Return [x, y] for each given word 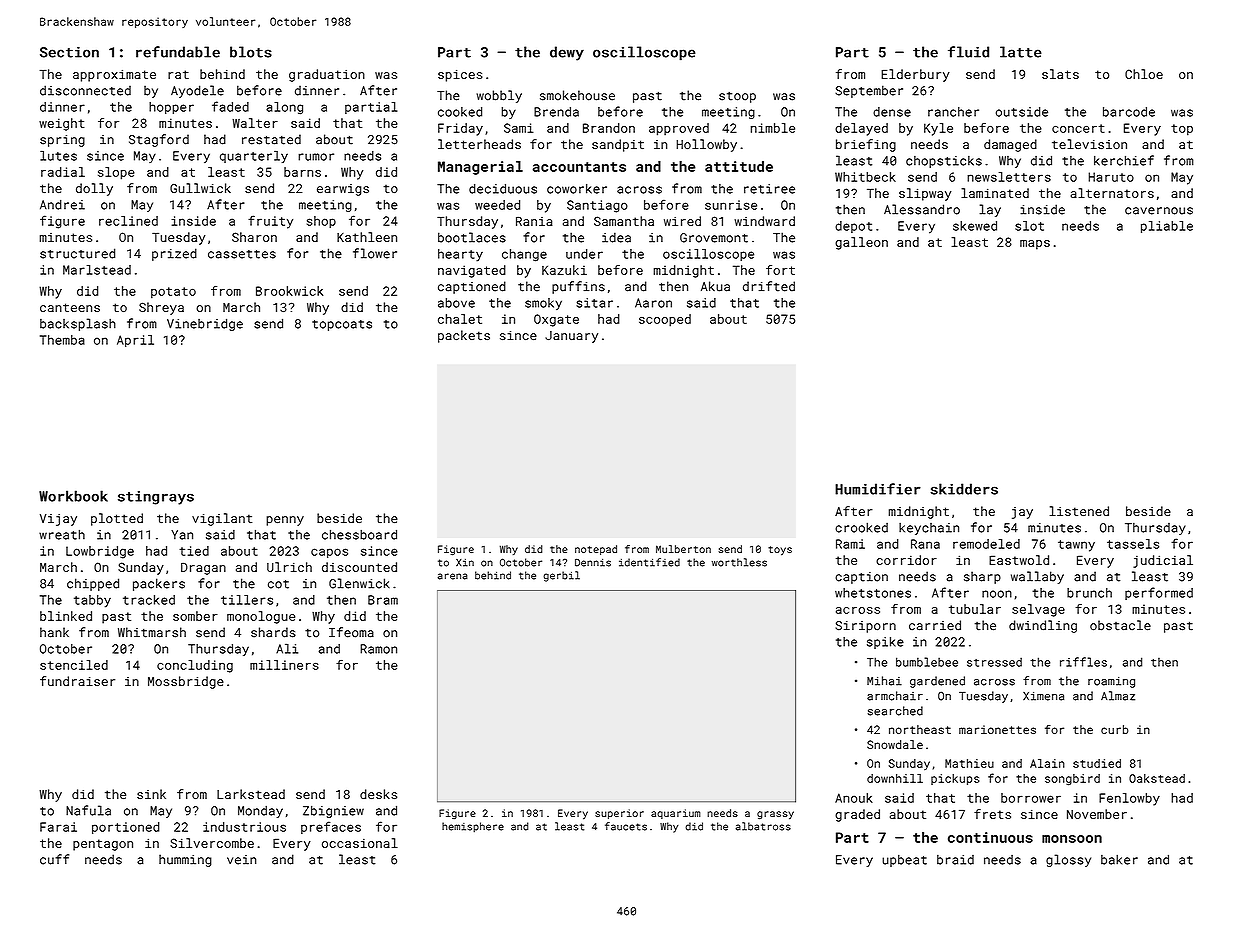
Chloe [1144, 74]
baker [1119, 859]
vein [241, 860]
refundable [178, 52]
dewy [567, 53]
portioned [126, 828]
